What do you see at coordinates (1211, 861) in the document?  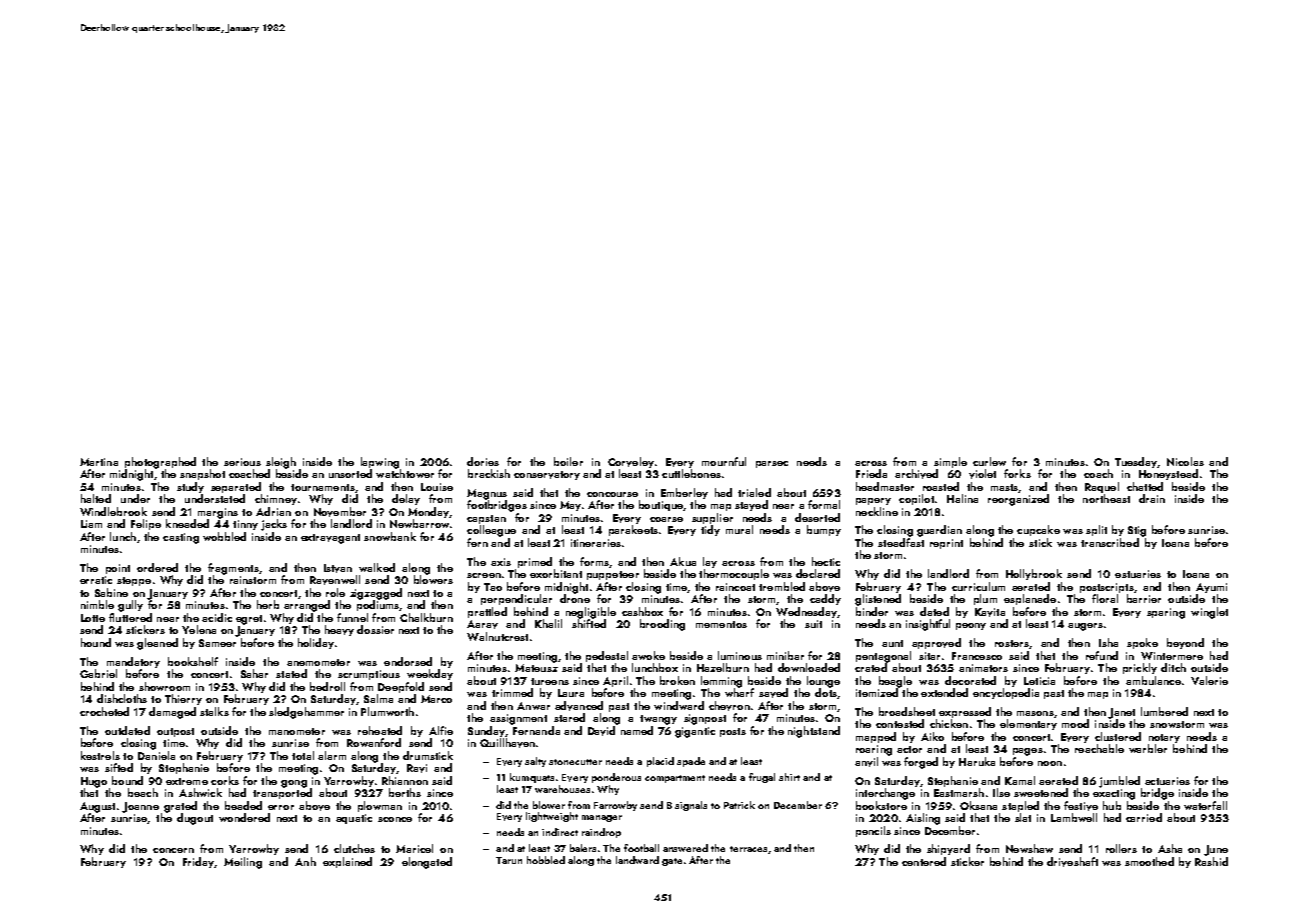 I see `Rashid` at bounding box center [1211, 861].
